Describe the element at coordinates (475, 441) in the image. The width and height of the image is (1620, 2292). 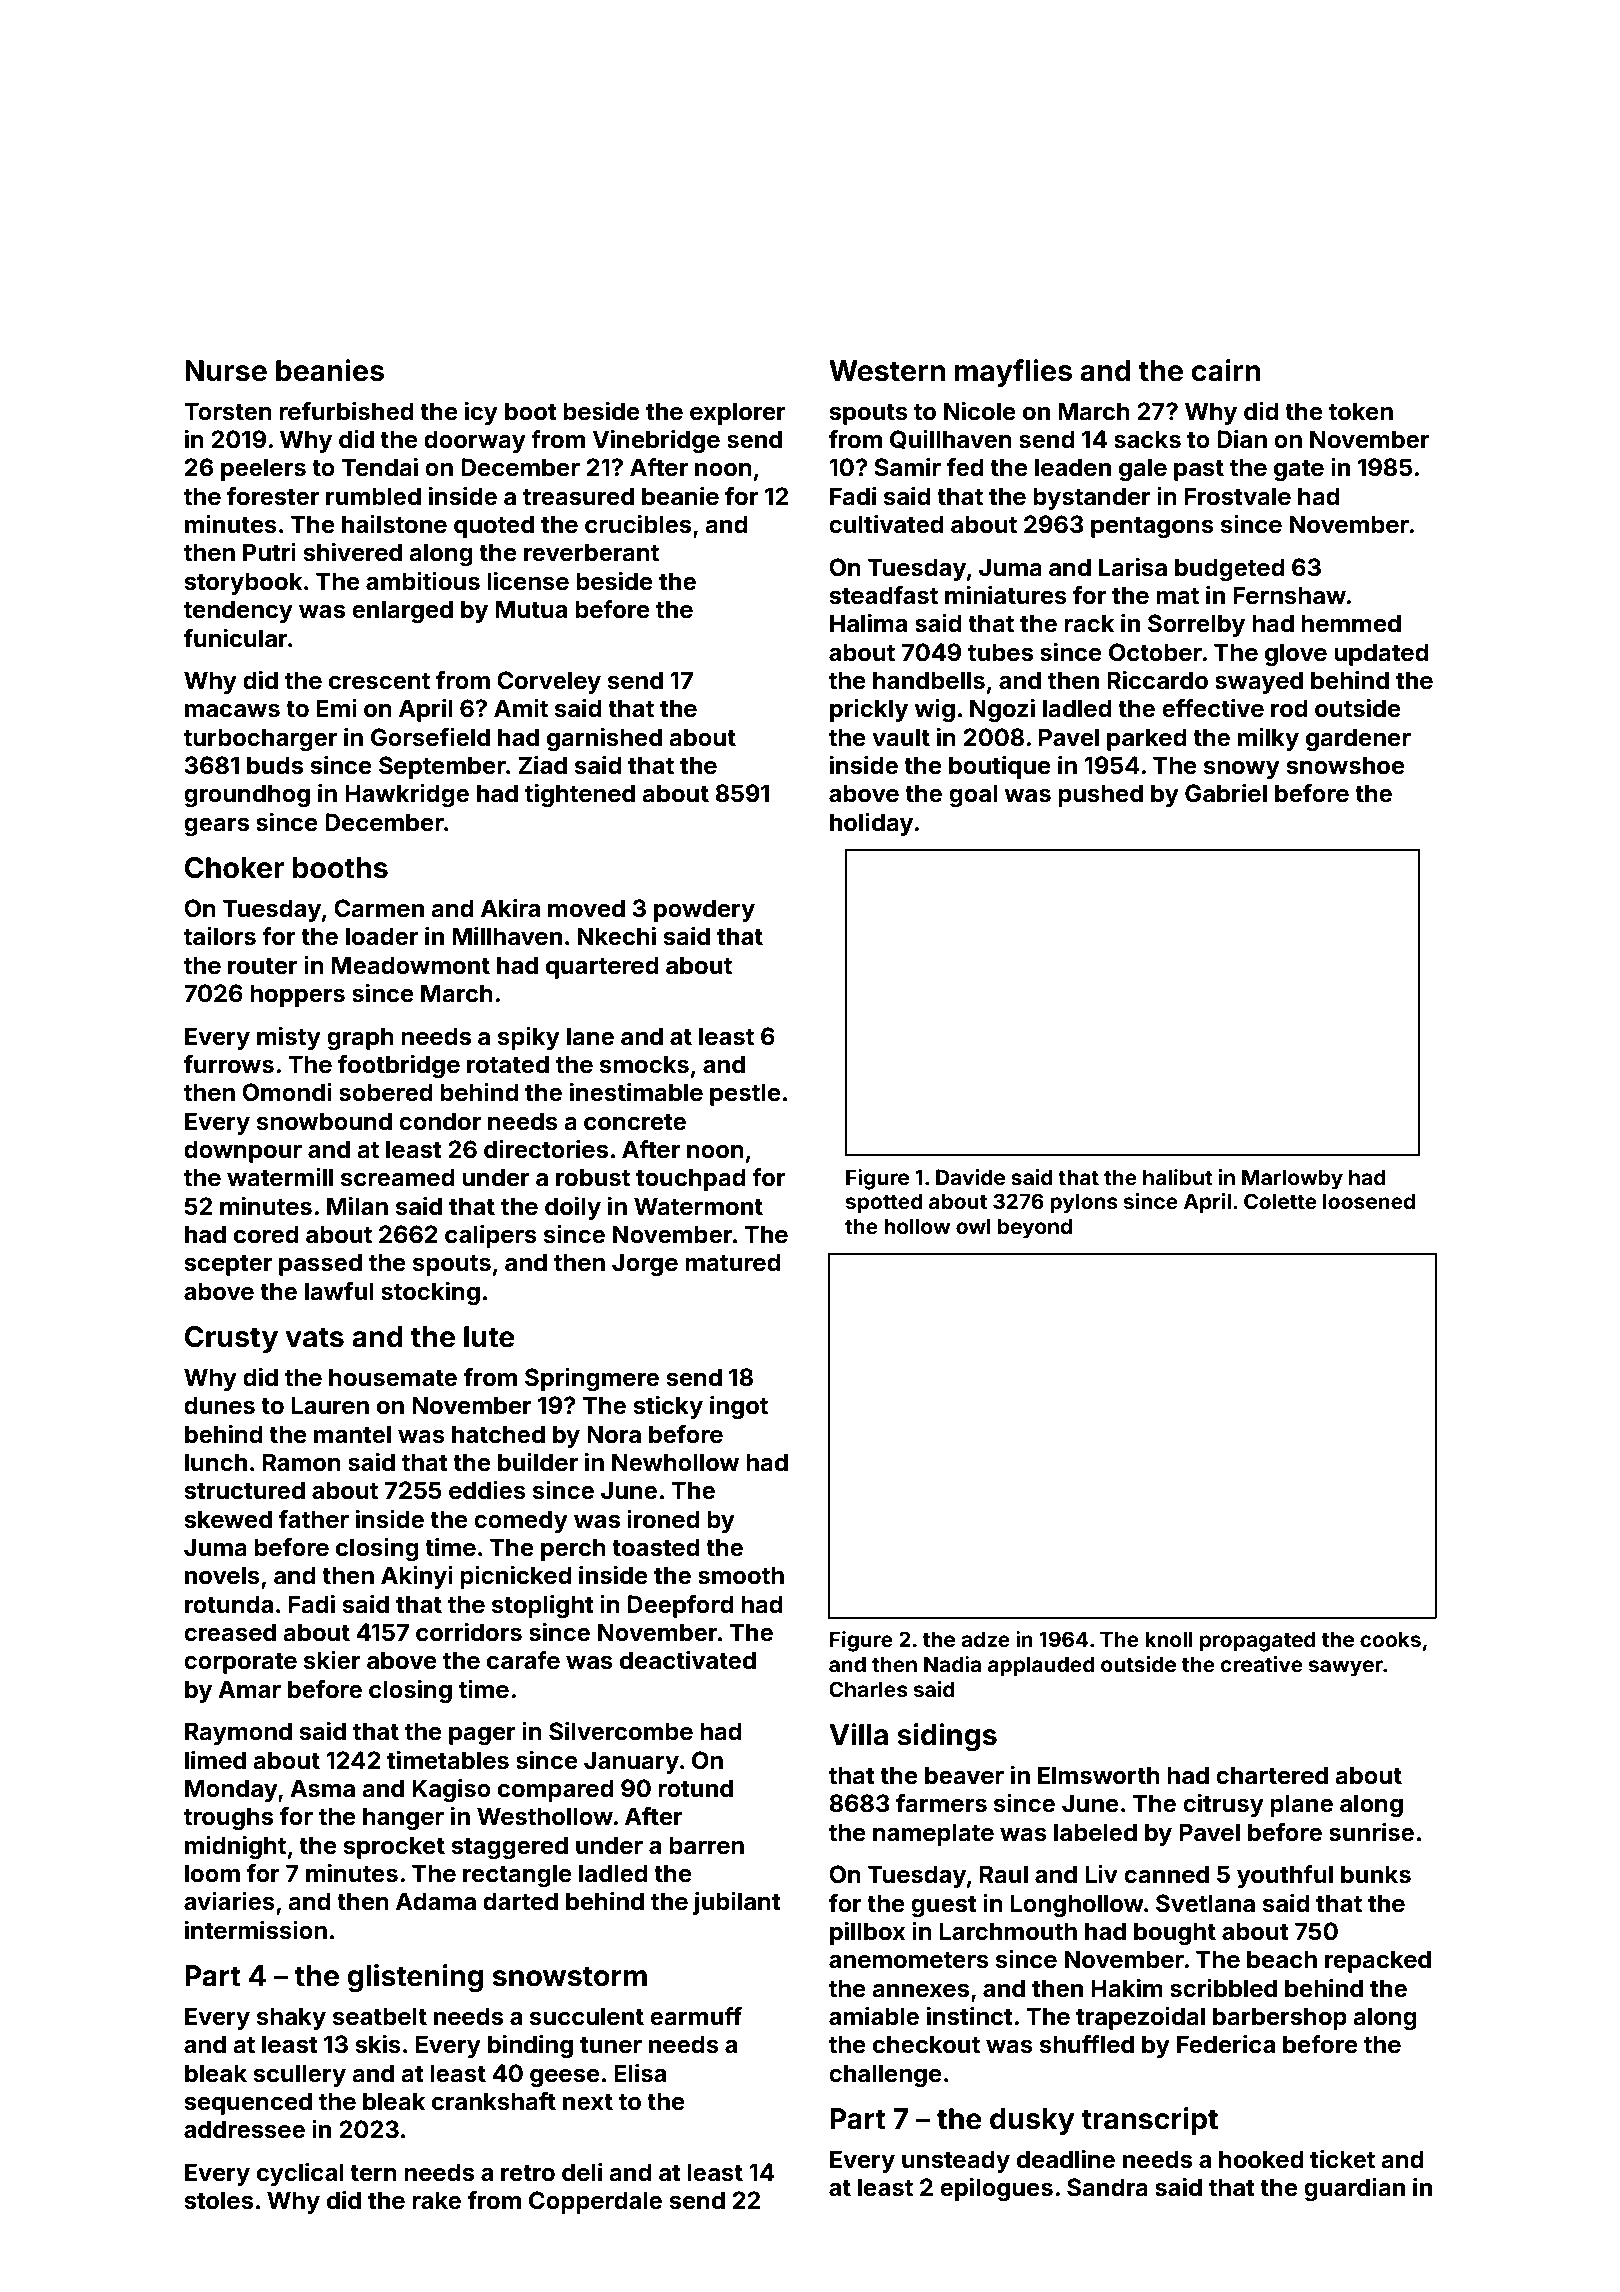
I see `doorway` at that location.
